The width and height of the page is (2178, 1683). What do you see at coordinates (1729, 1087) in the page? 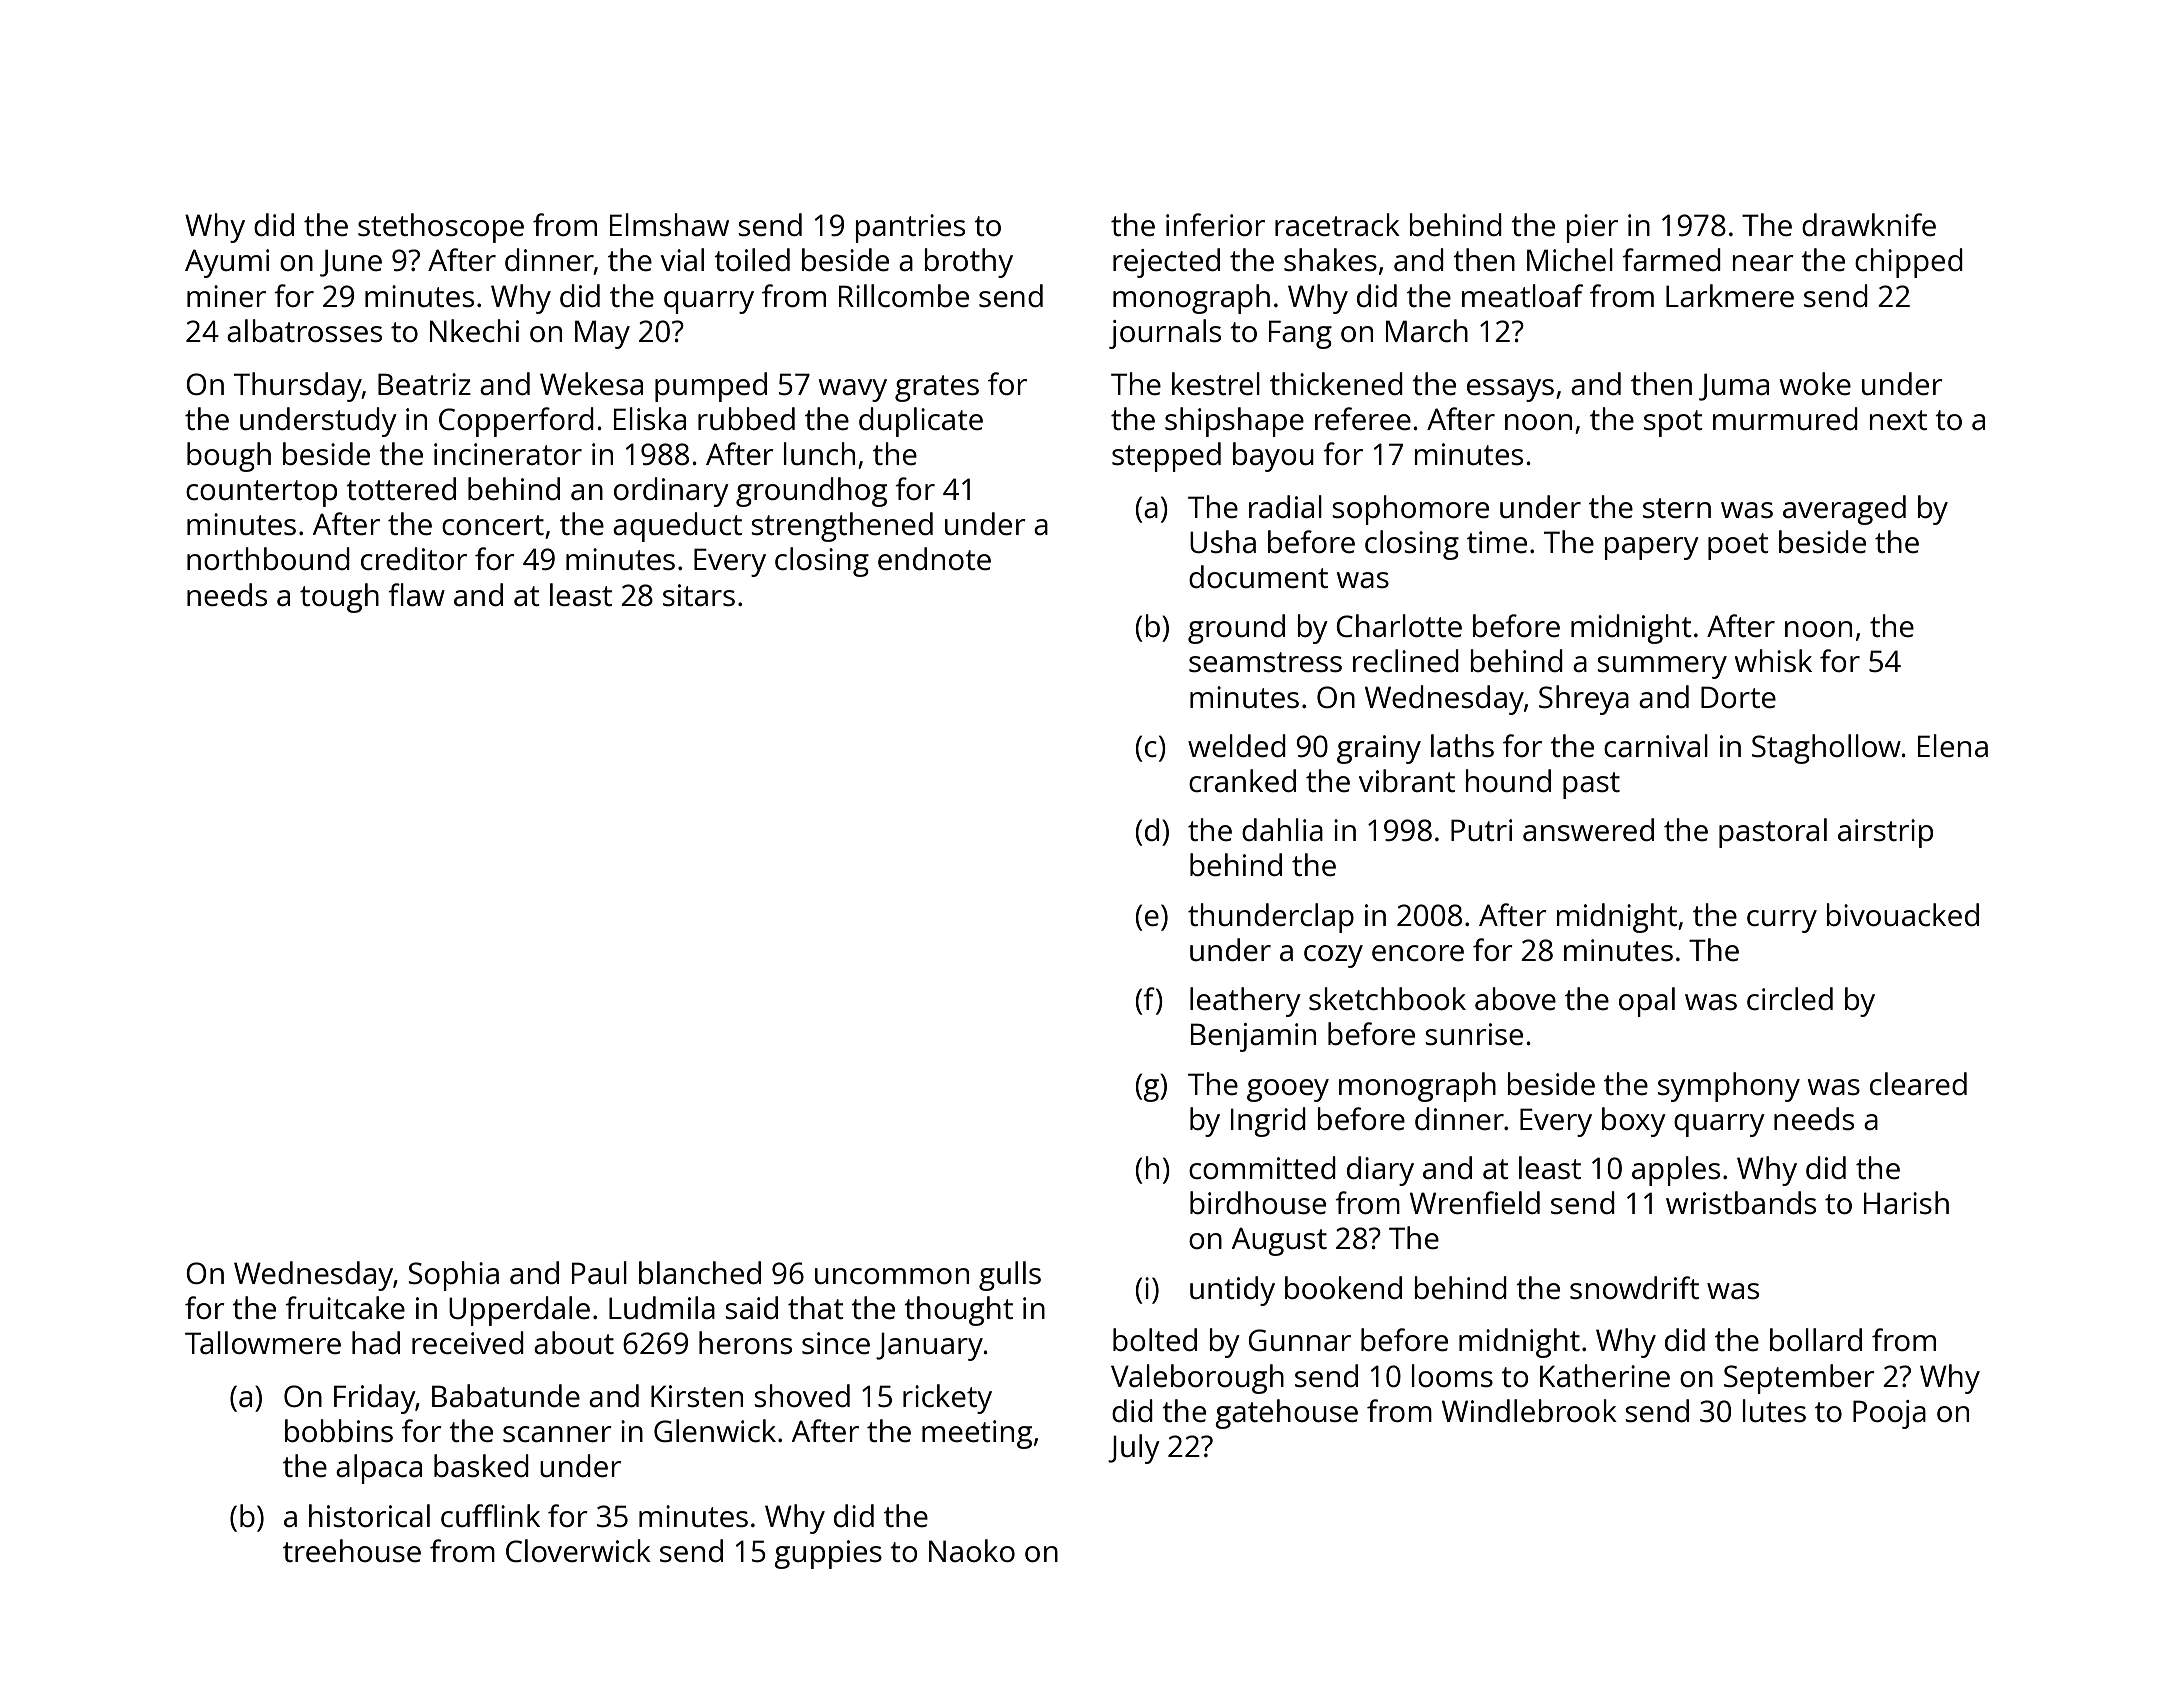
I see `symphony` at bounding box center [1729, 1087].
